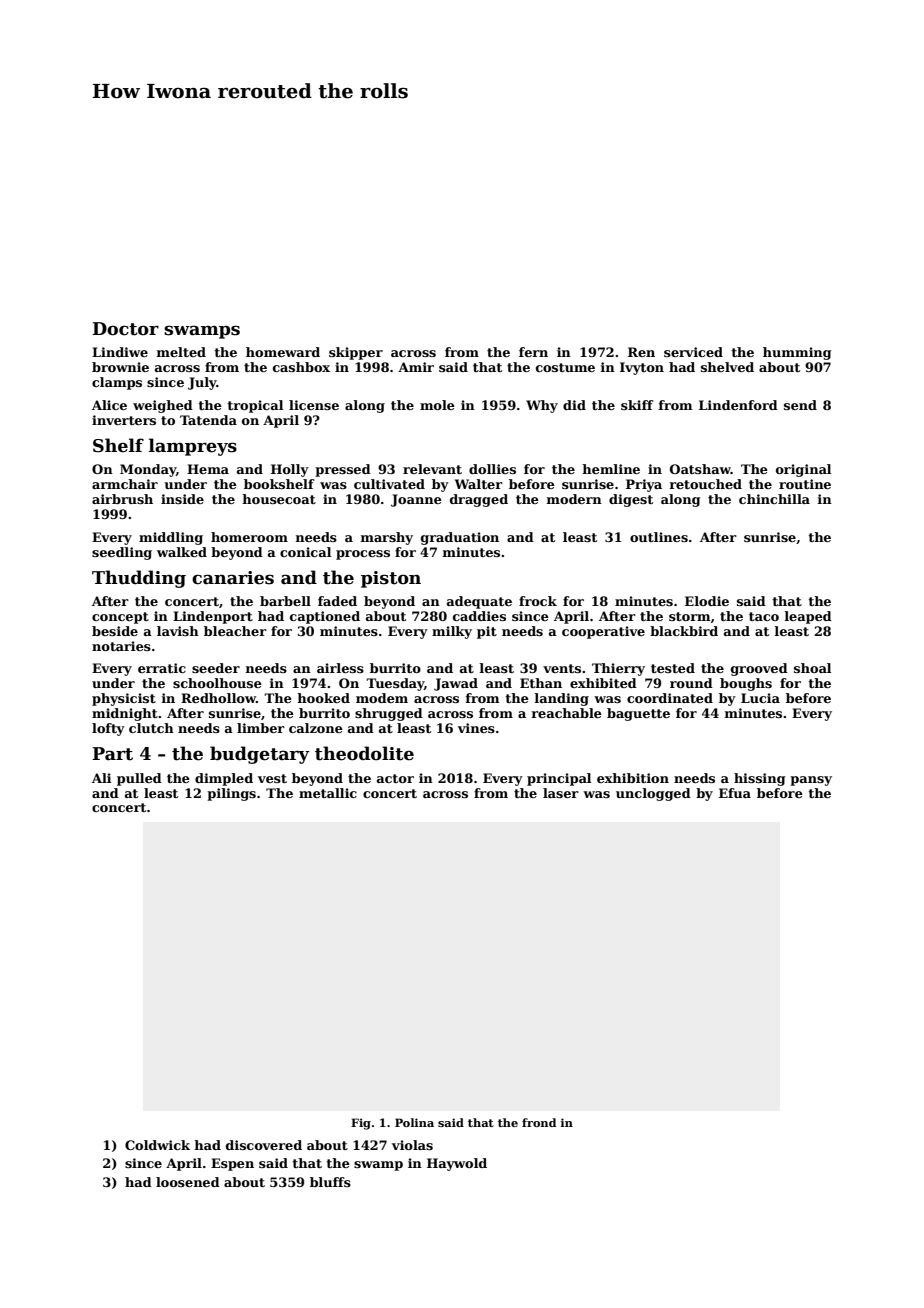  Describe the element at coordinates (395, 778) in the image. I see `actor` at that location.
